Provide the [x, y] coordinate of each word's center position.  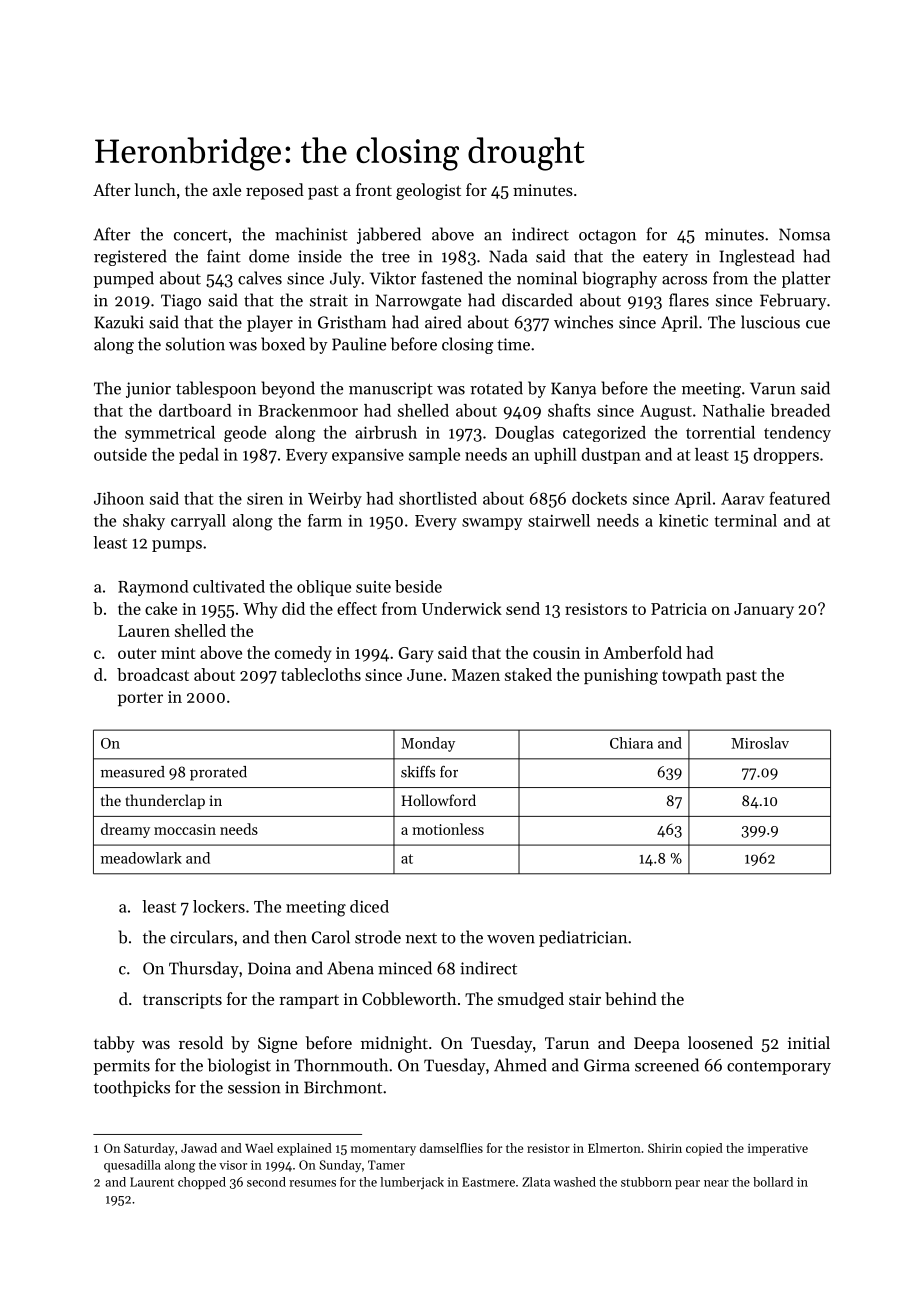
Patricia [679, 609]
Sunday [340, 1166]
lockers [219, 906]
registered [130, 257]
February [793, 301]
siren [265, 498]
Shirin [665, 1148]
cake [161, 608]
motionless [448, 829]
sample [434, 456]
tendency [797, 434]
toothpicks [132, 1088]
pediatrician [583, 938]
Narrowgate [418, 302]
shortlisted [438, 498]
